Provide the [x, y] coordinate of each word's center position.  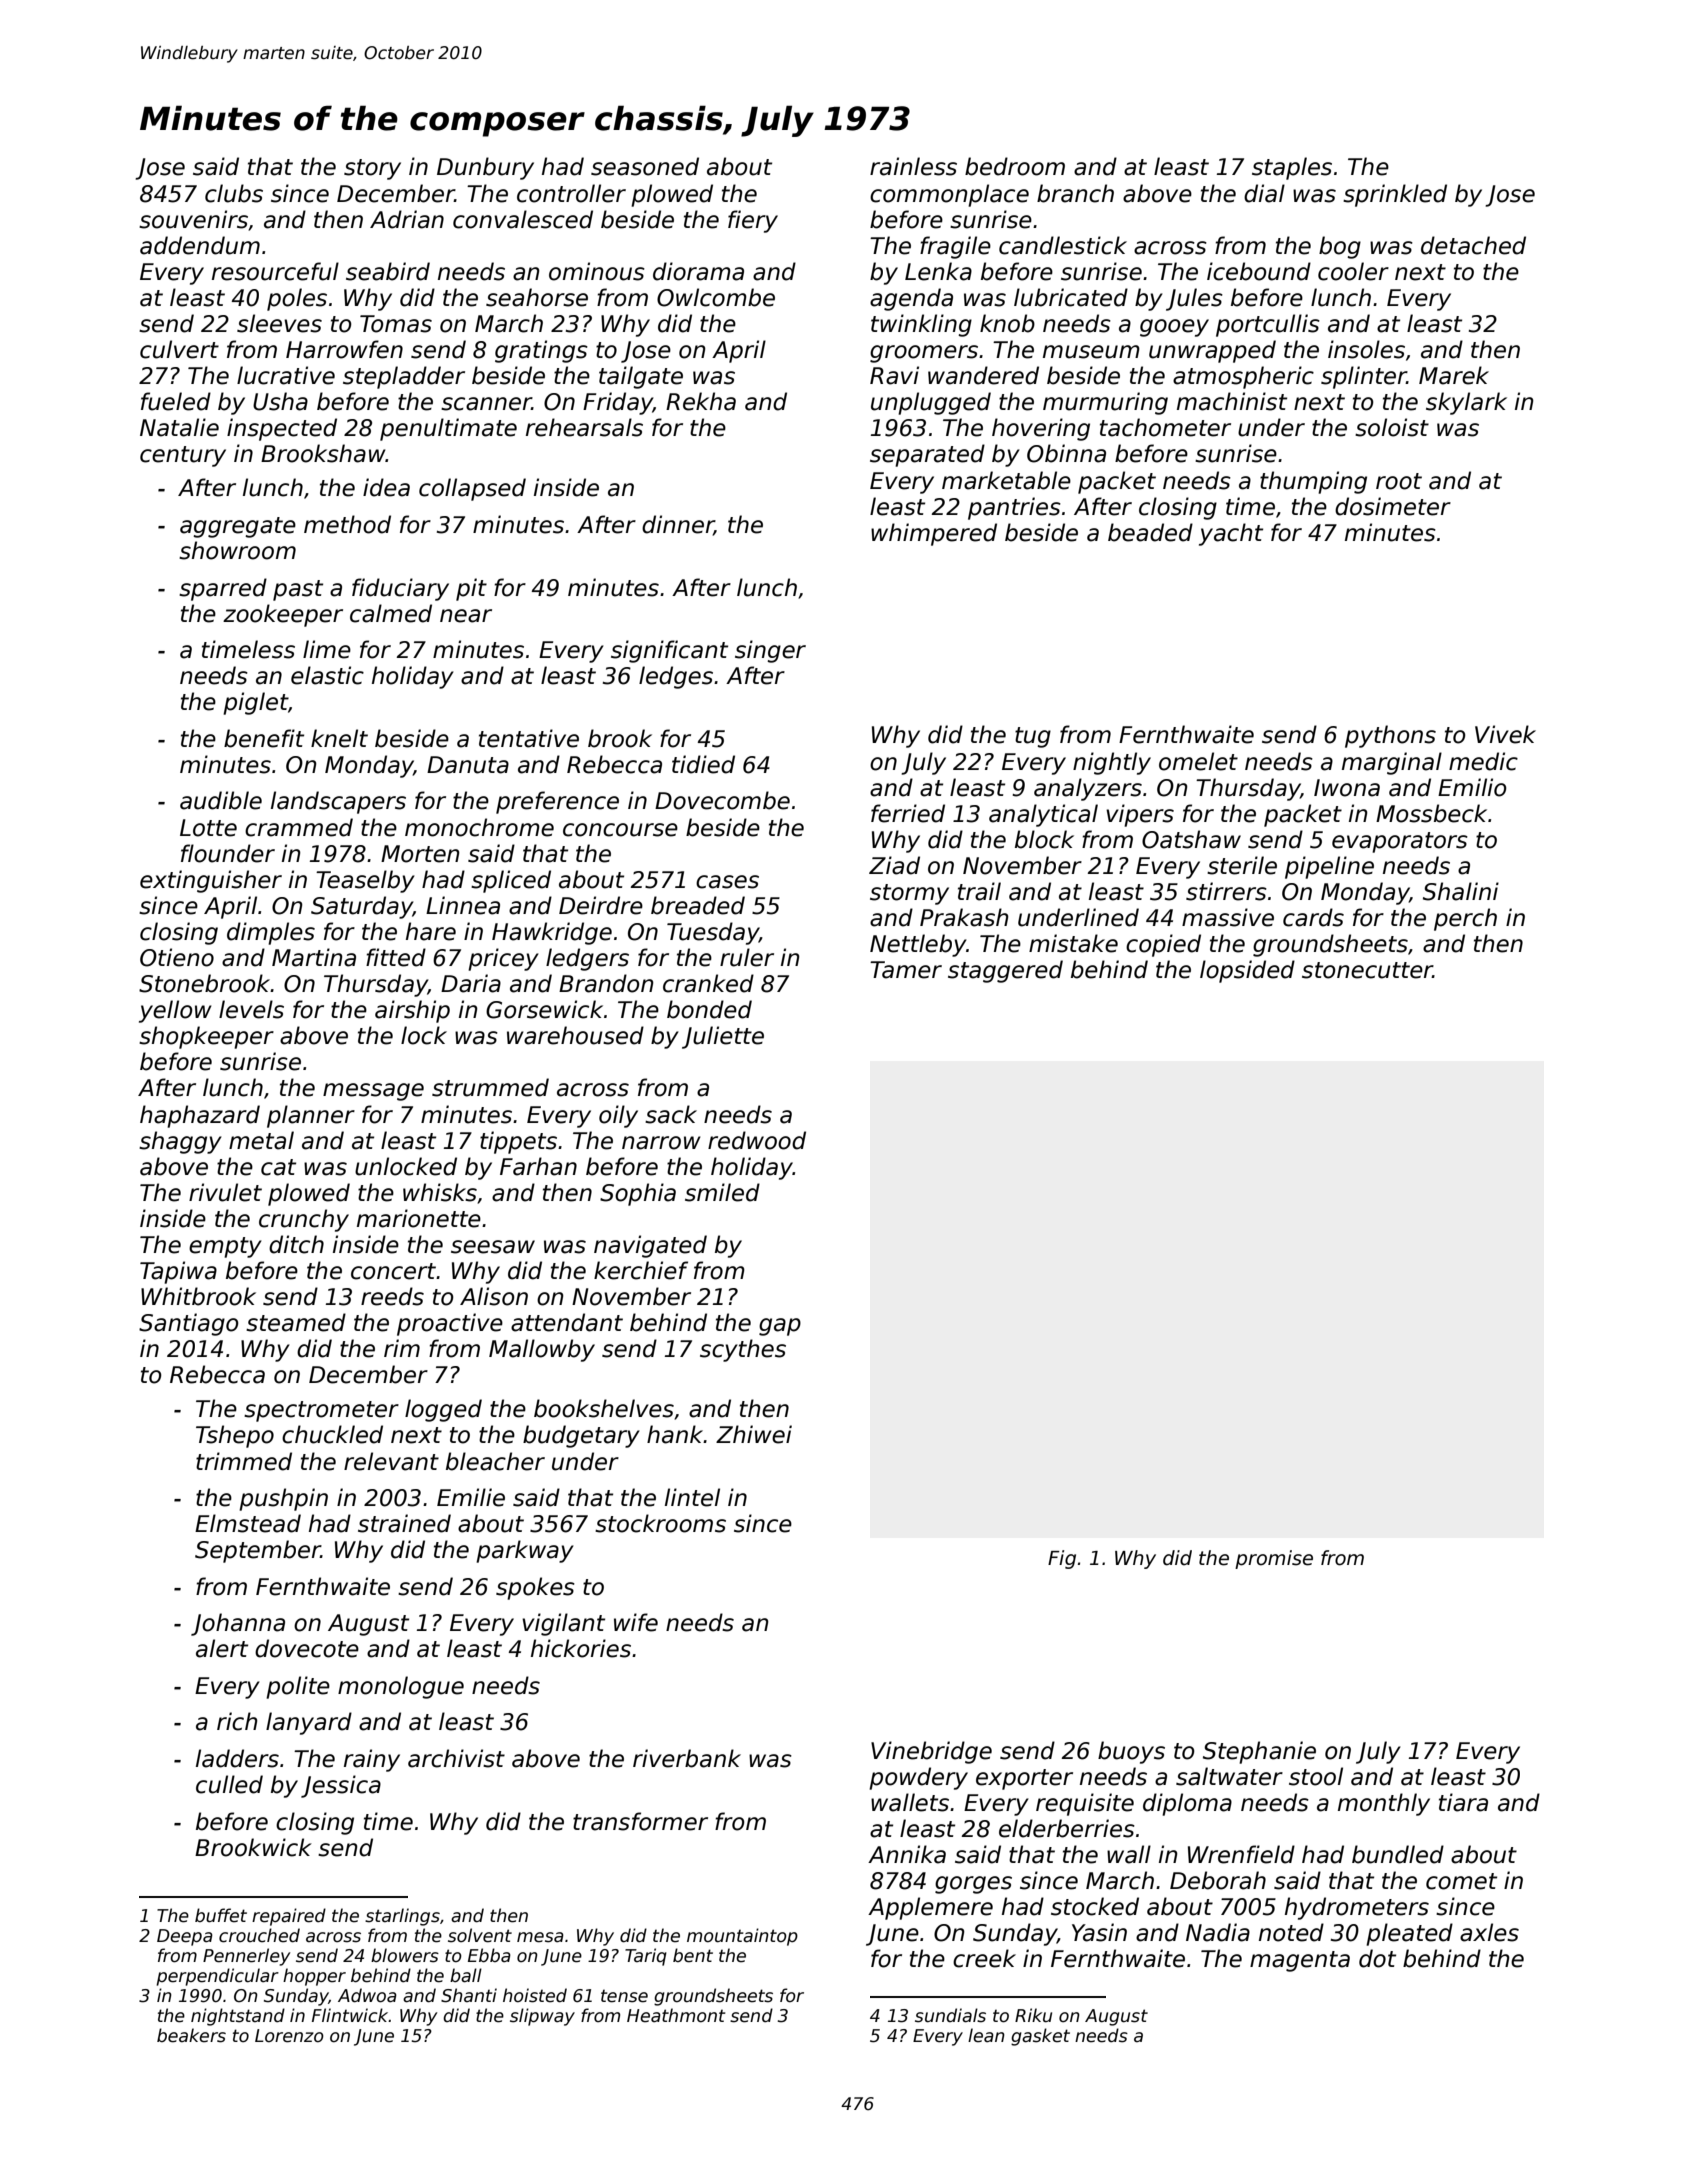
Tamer [906, 970]
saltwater [1229, 1776]
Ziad [894, 865]
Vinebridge [931, 1752]
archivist [456, 1758]
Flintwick [350, 2015]
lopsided [1247, 971]
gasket [1040, 2037]
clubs [234, 193]
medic [1483, 761]
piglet [255, 703]
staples [1292, 168]
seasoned [645, 166]
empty [225, 1247]
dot [1377, 1958]
